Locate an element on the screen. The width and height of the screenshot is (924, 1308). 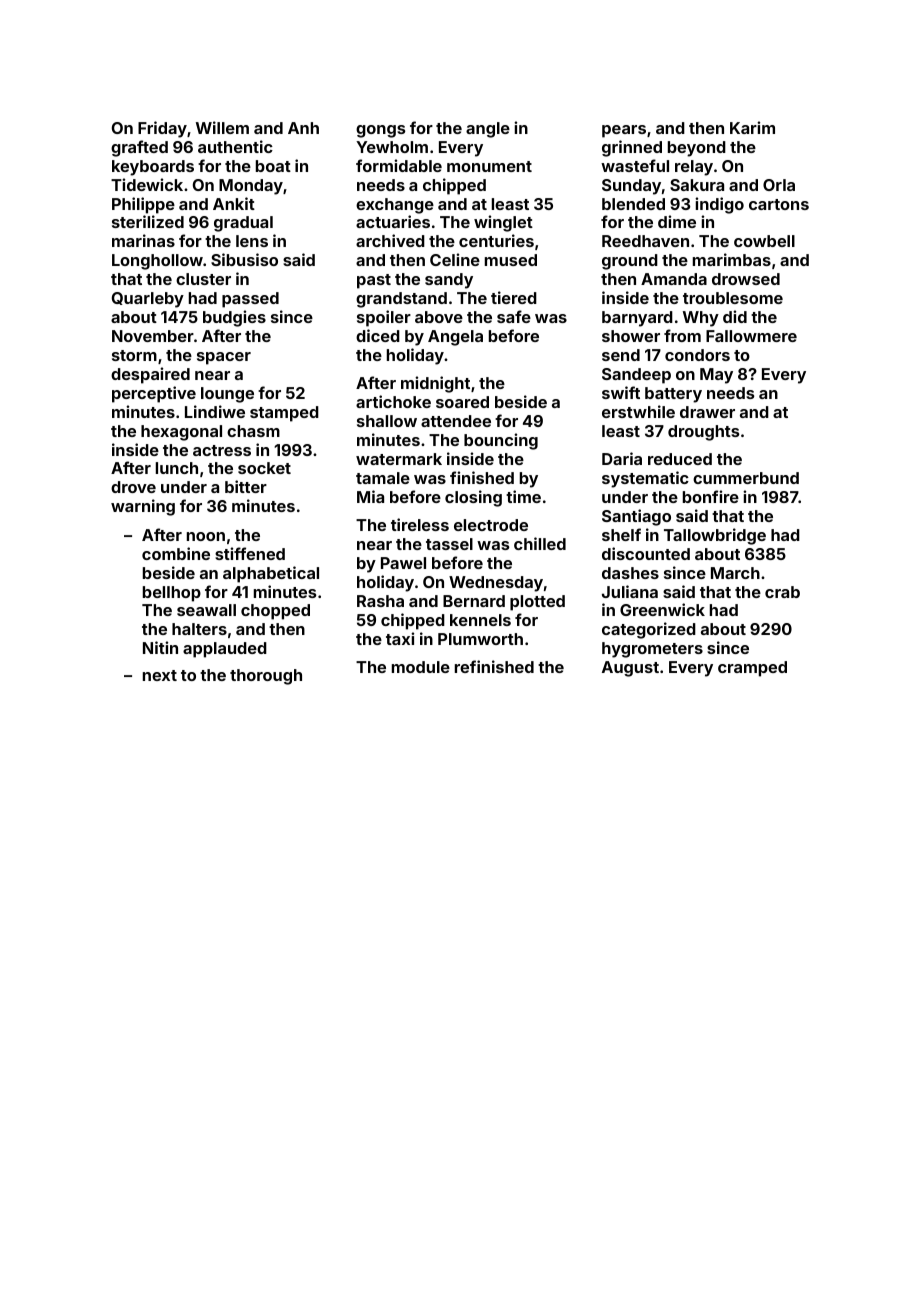
Mia is located at coordinates (370, 496).
